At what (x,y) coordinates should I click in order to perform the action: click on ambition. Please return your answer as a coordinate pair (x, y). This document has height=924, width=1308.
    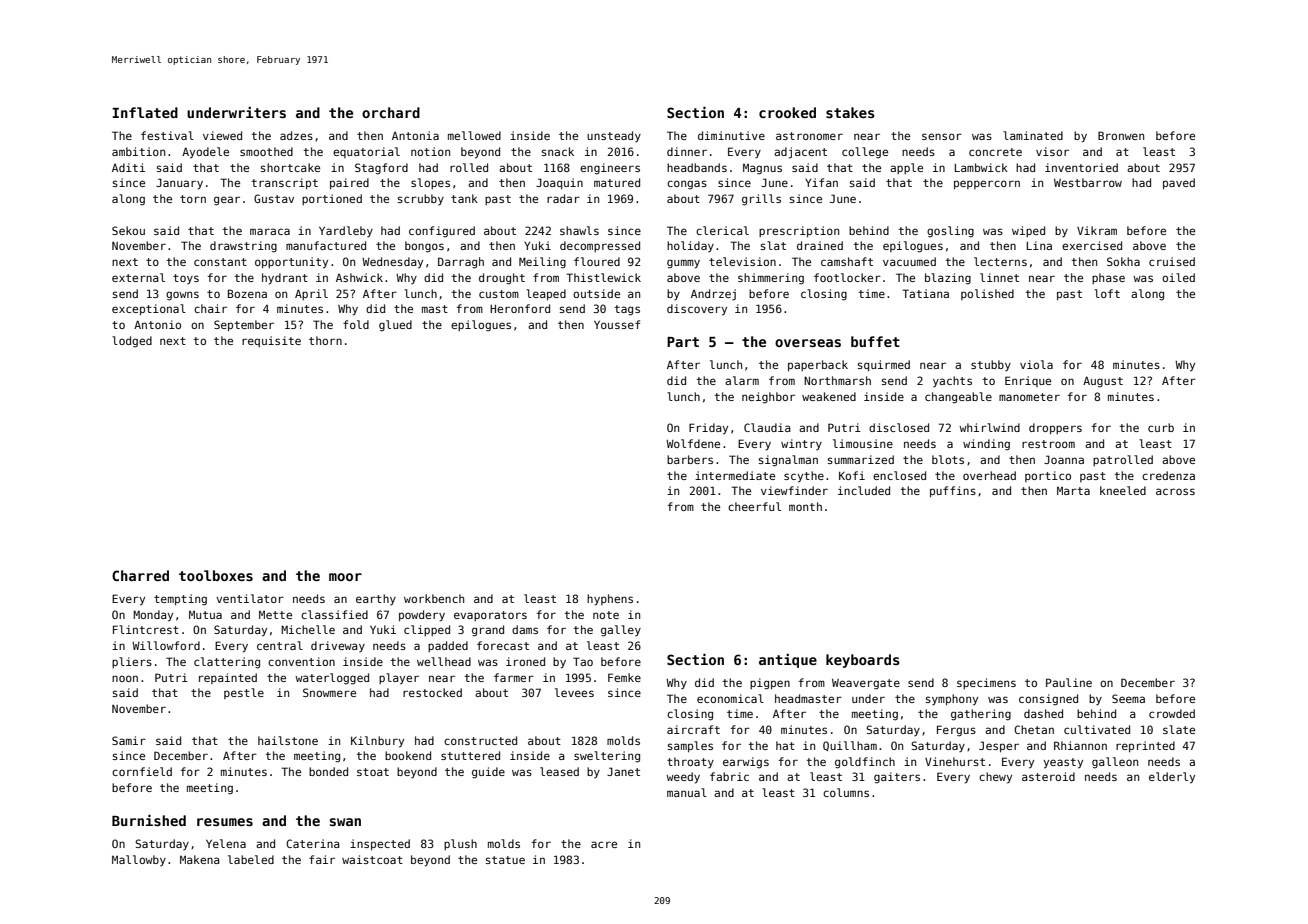
    Looking at the image, I should click on (138, 151).
